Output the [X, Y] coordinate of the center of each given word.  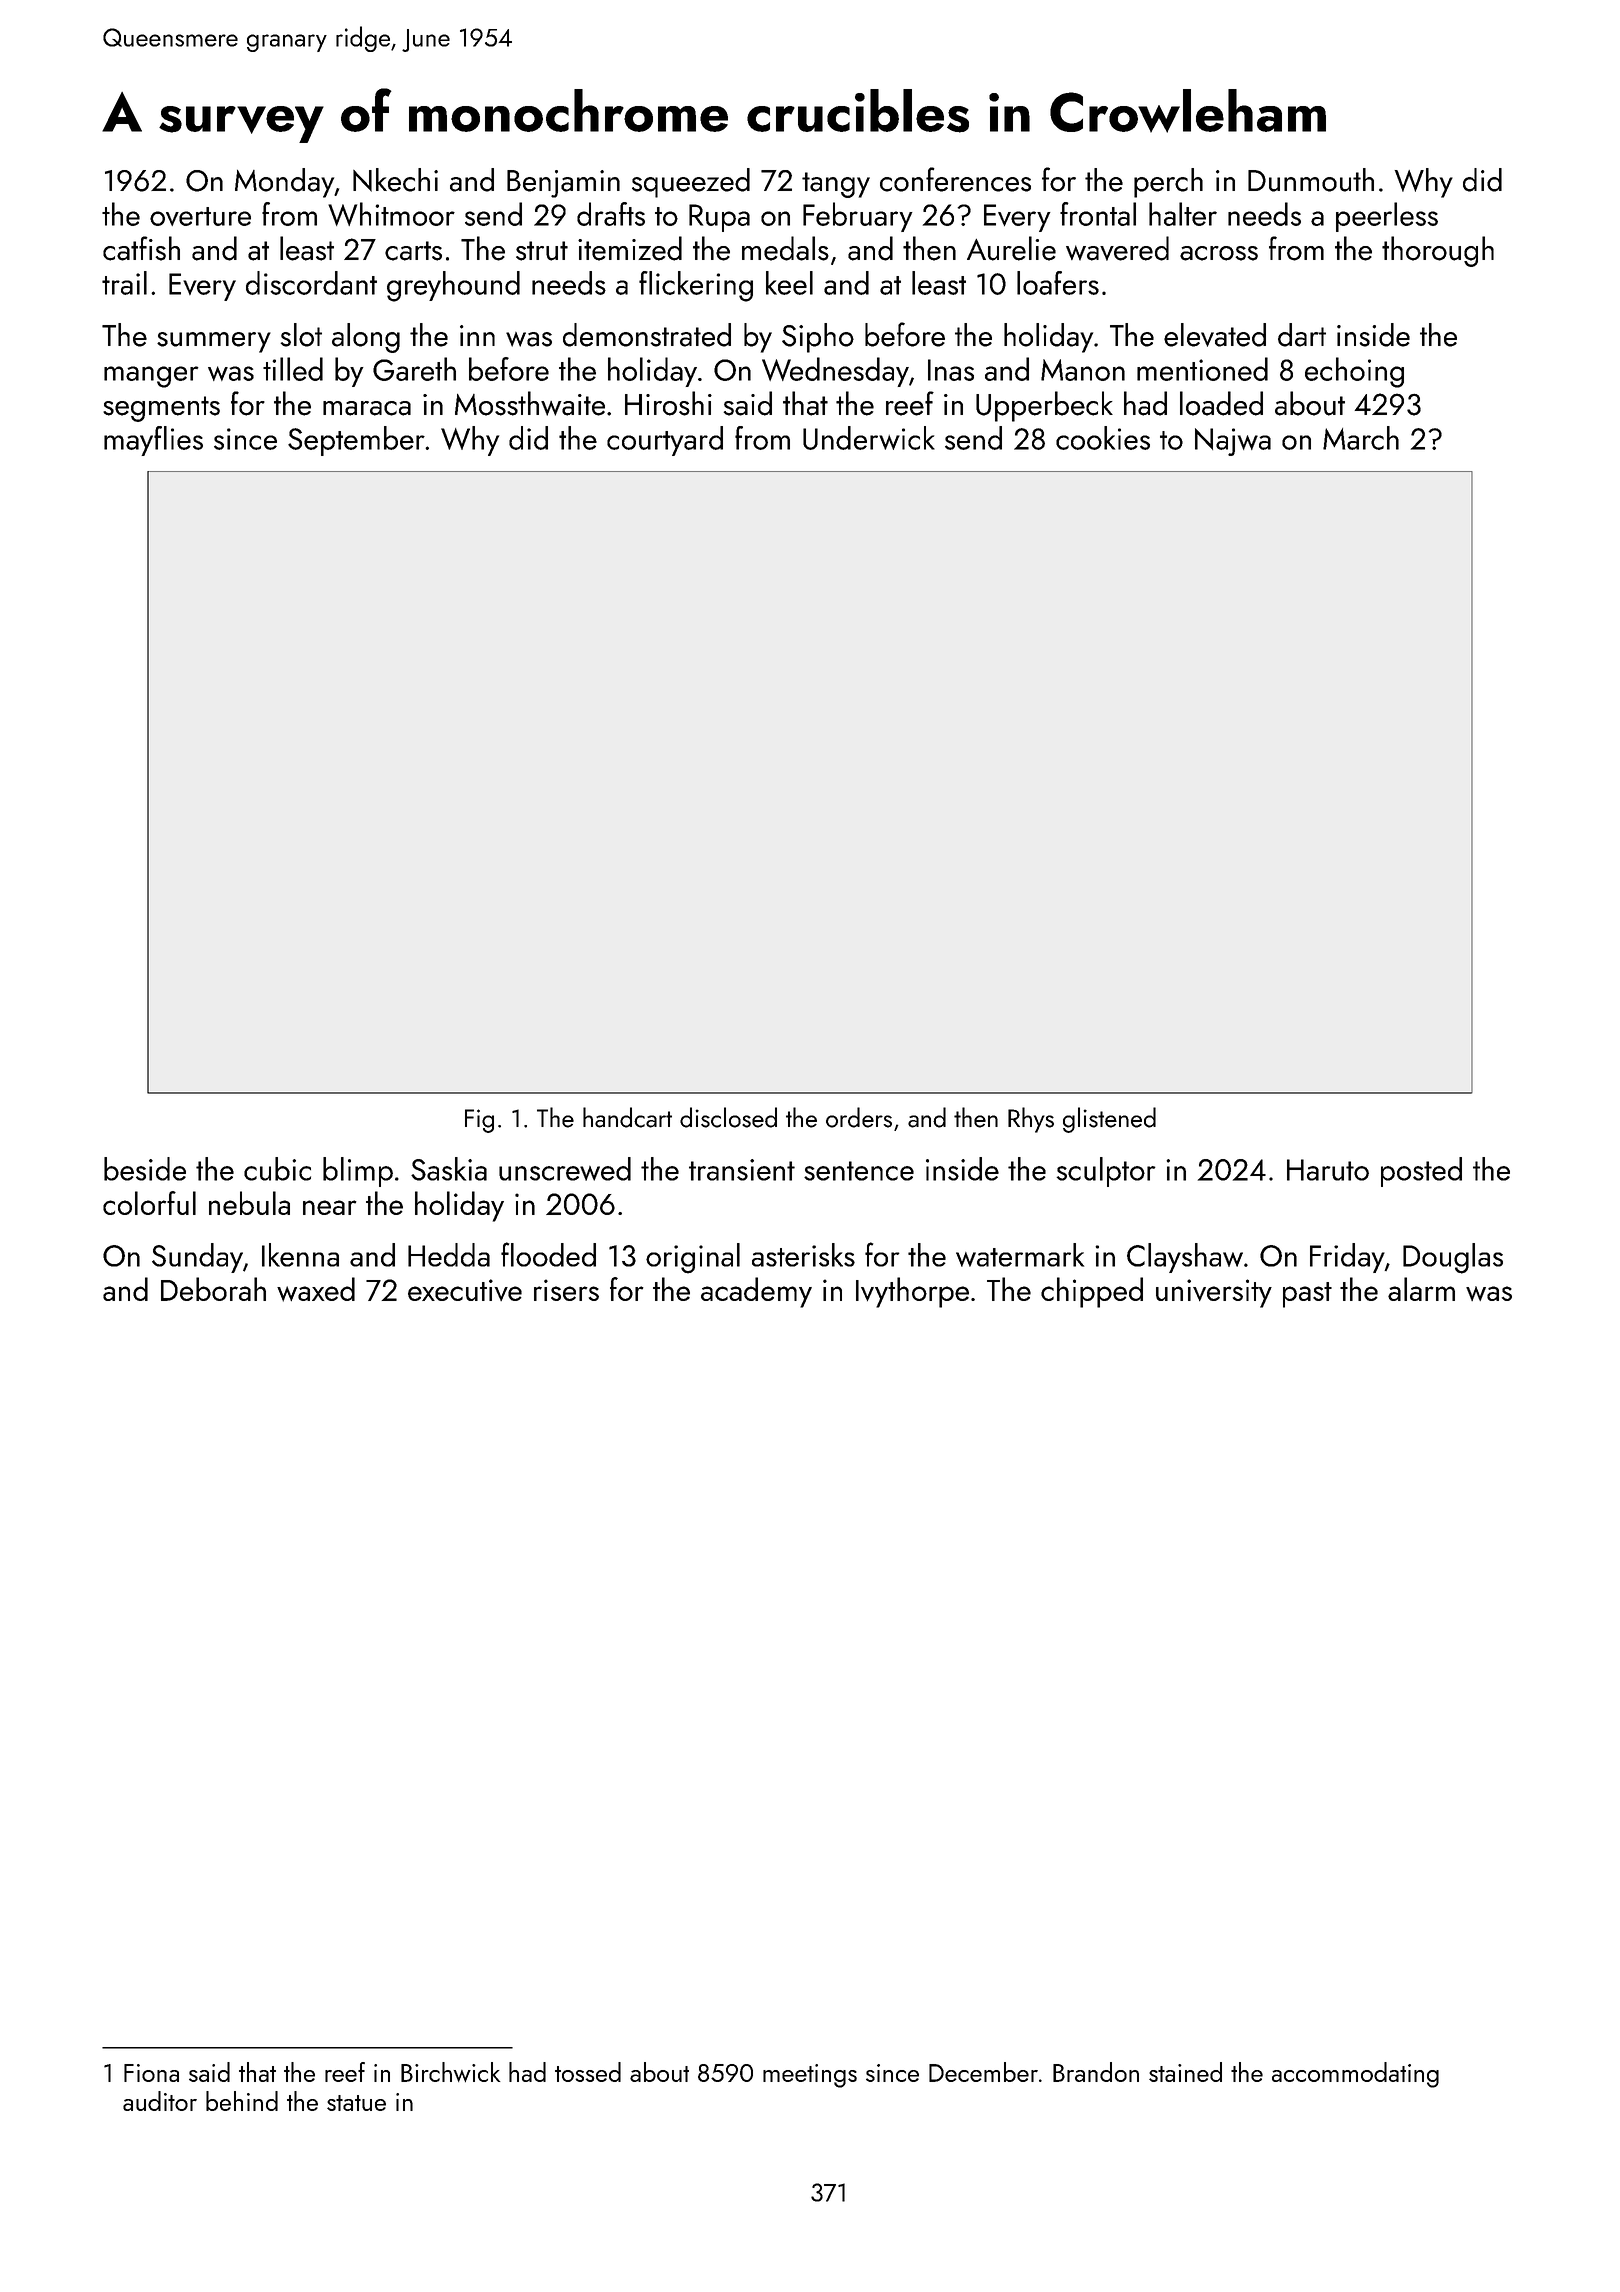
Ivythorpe [912, 1292]
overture [200, 216]
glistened [1109, 1120]
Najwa [1233, 442]
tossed [588, 2072]
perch [1168, 183]
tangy [836, 185]
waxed [316, 1289]
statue [356, 2103]
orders [859, 1117]
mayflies [153, 441]
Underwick [869, 438]
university [1214, 1293]
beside [145, 1169]
